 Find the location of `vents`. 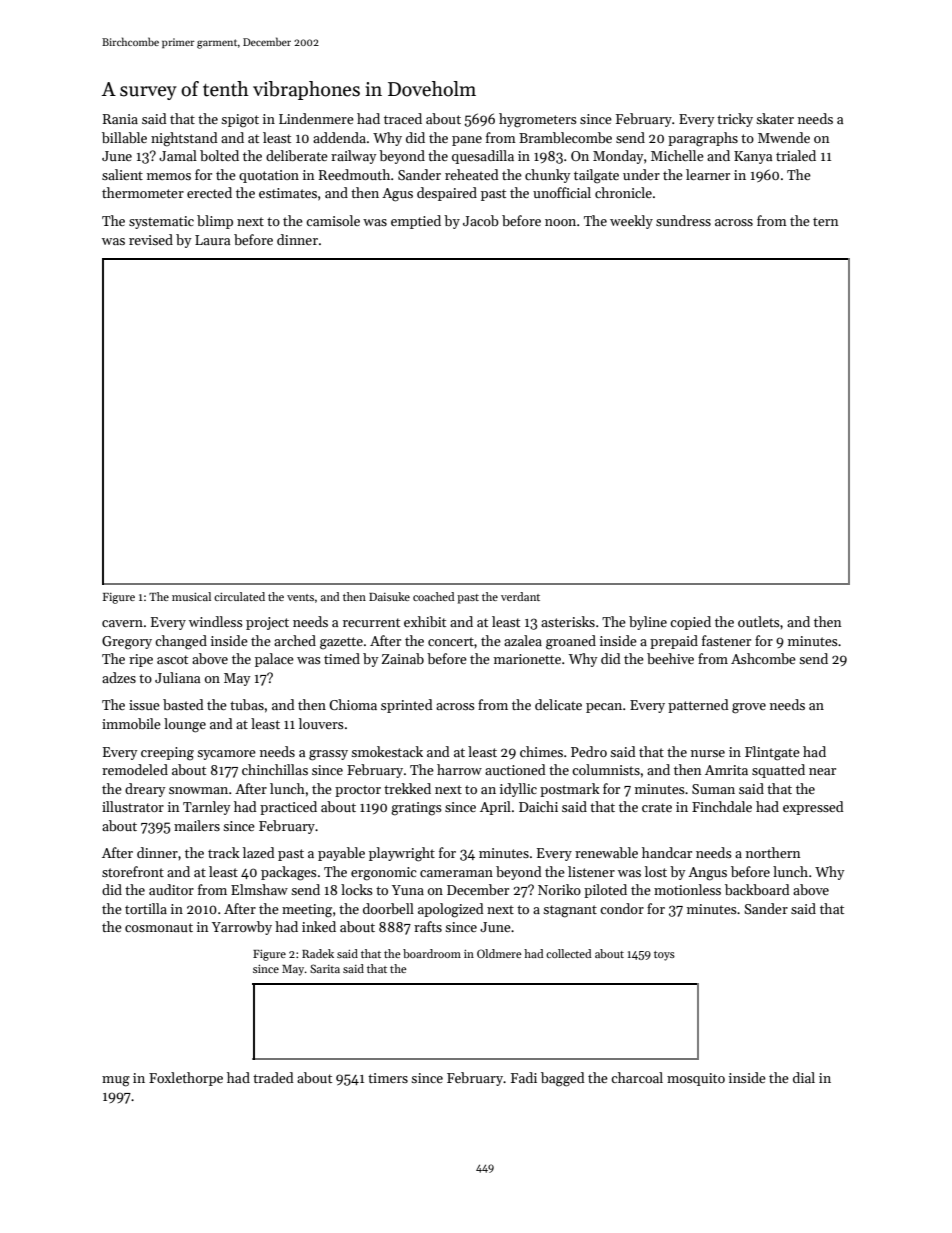

vents is located at coordinates (300, 597).
